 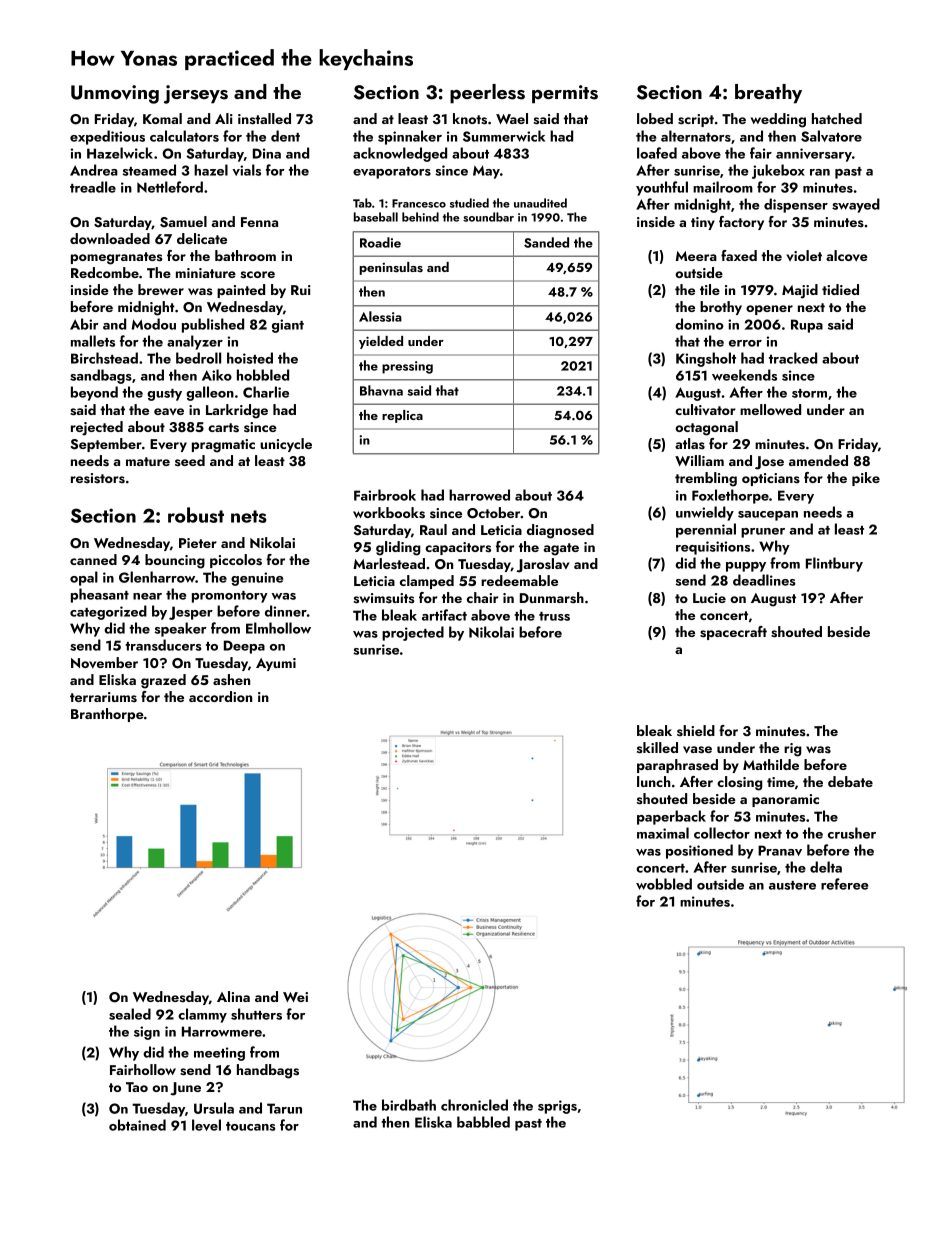 I want to click on permits, so click(x=565, y=94).
